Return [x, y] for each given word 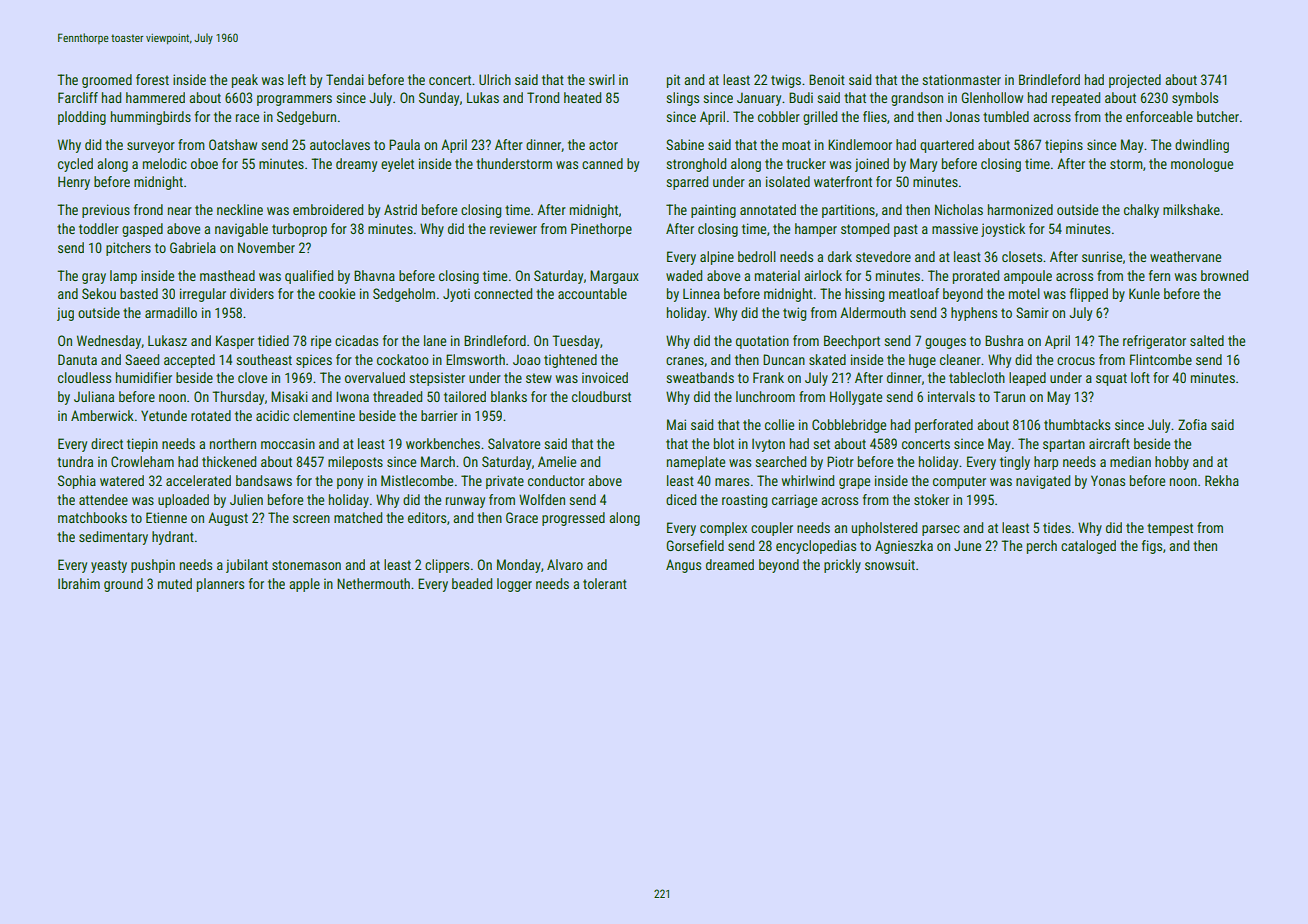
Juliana [94, 396]
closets [1022, 256]
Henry [74, 183]
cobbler [779, 116]
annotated [768, 209]
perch [1042, 547]
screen [311, 519]
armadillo [171, 312]
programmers [294, 100]
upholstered [884, 529]
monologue [1202, 165]
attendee [103, 499]
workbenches [443, 443]
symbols [1195, 99]
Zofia [1192, 424]
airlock [823, 275]
